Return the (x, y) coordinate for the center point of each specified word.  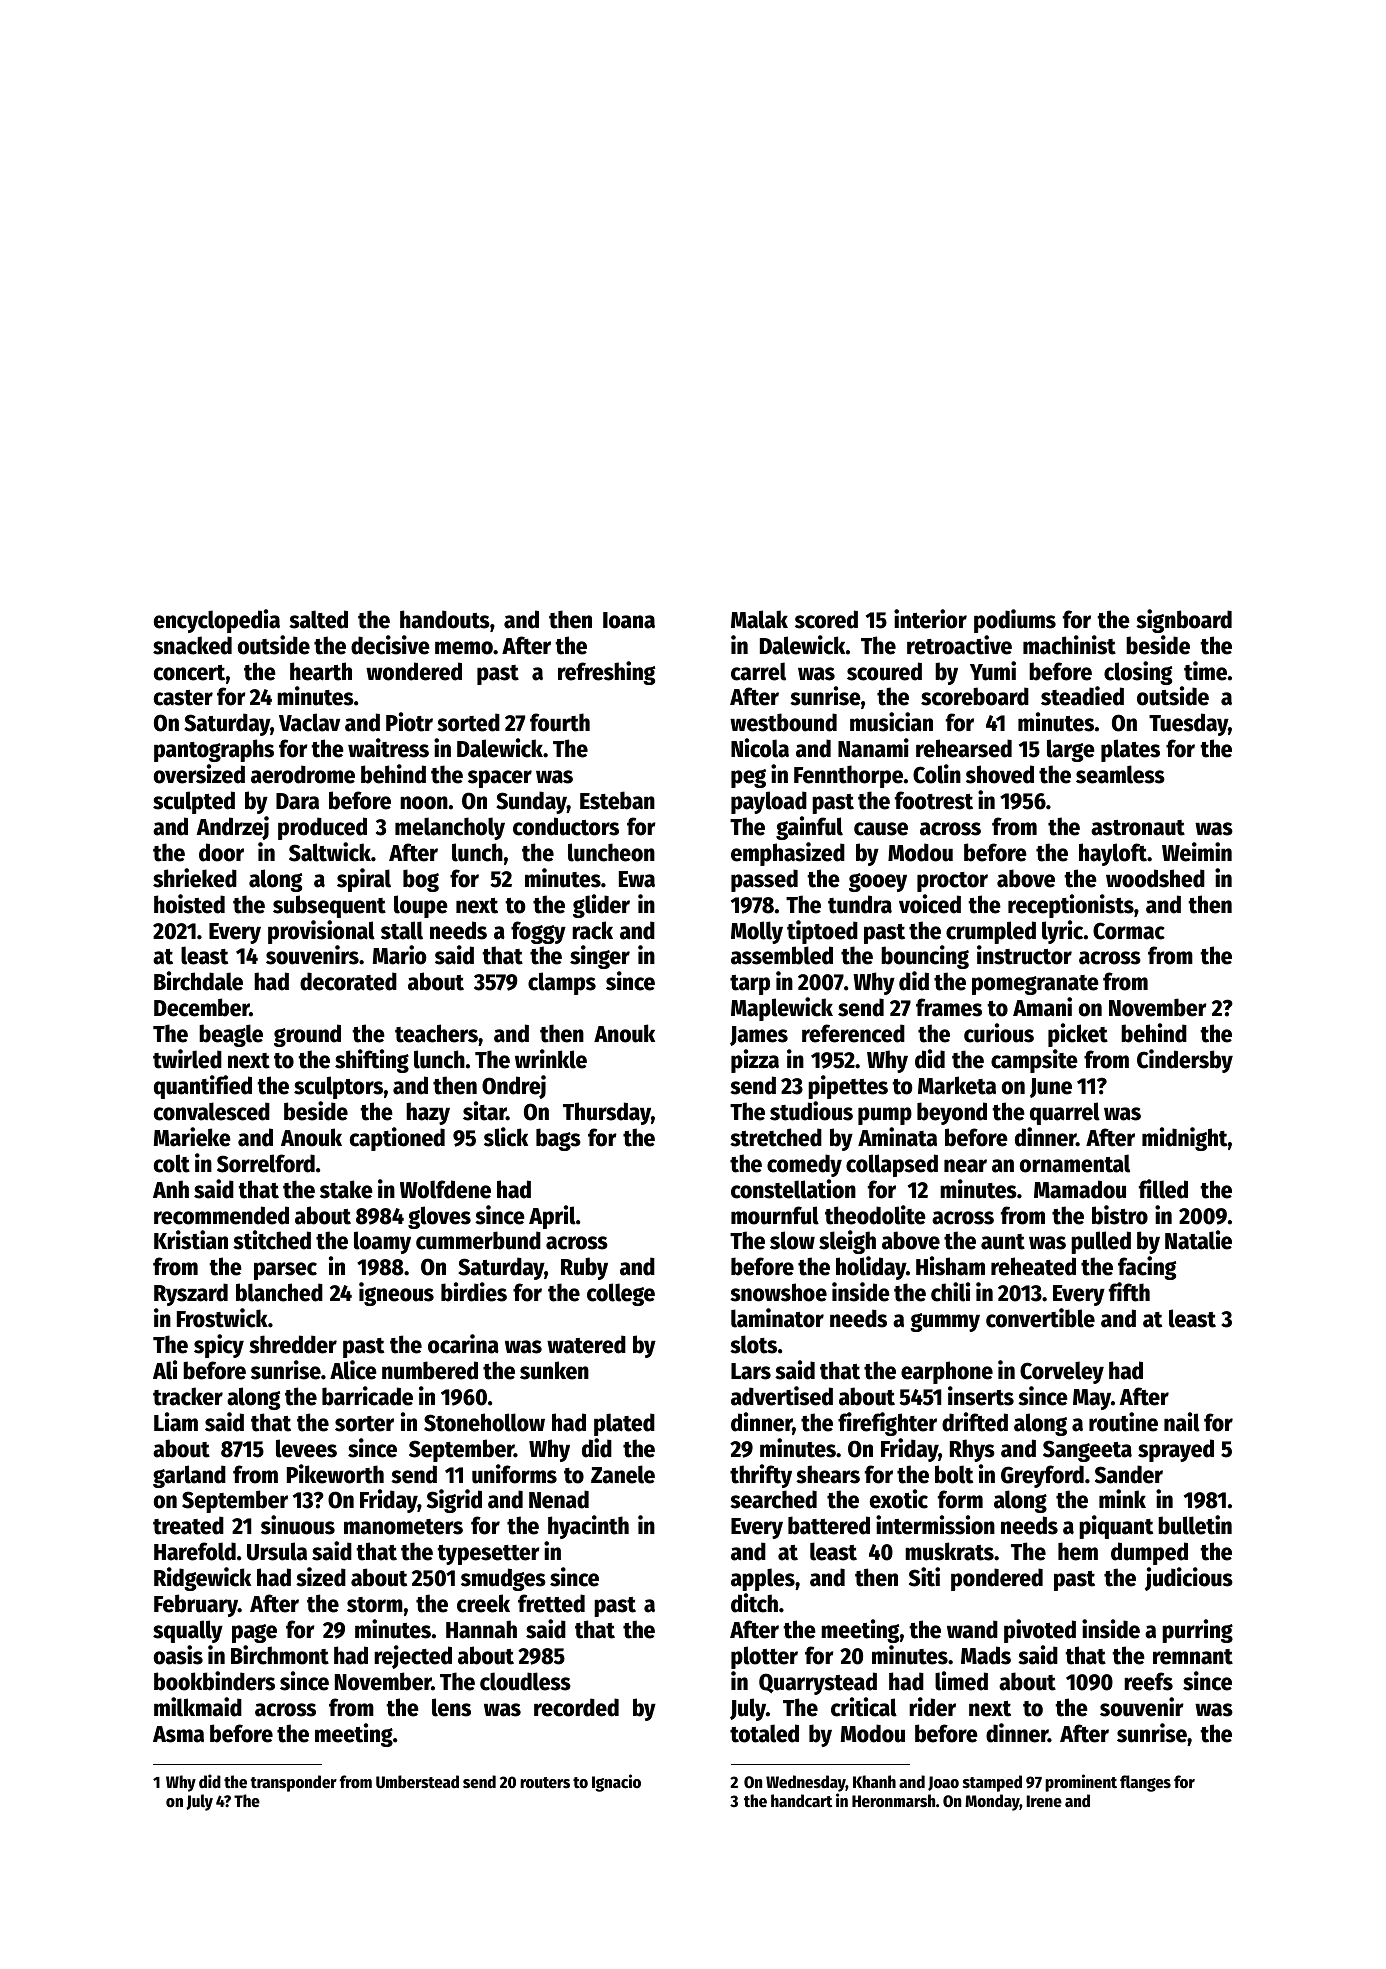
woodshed (1155, 878)
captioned (397, 1139)
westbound (783, 722)
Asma (178, 1734)
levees (306, 1448)
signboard (1184, 621)
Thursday (607, 1113)
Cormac (1129, 931)
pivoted (1040, 1631)
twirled (187, 1059)
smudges (503, 1579)
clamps (562, 983)
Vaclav (309, 722)
